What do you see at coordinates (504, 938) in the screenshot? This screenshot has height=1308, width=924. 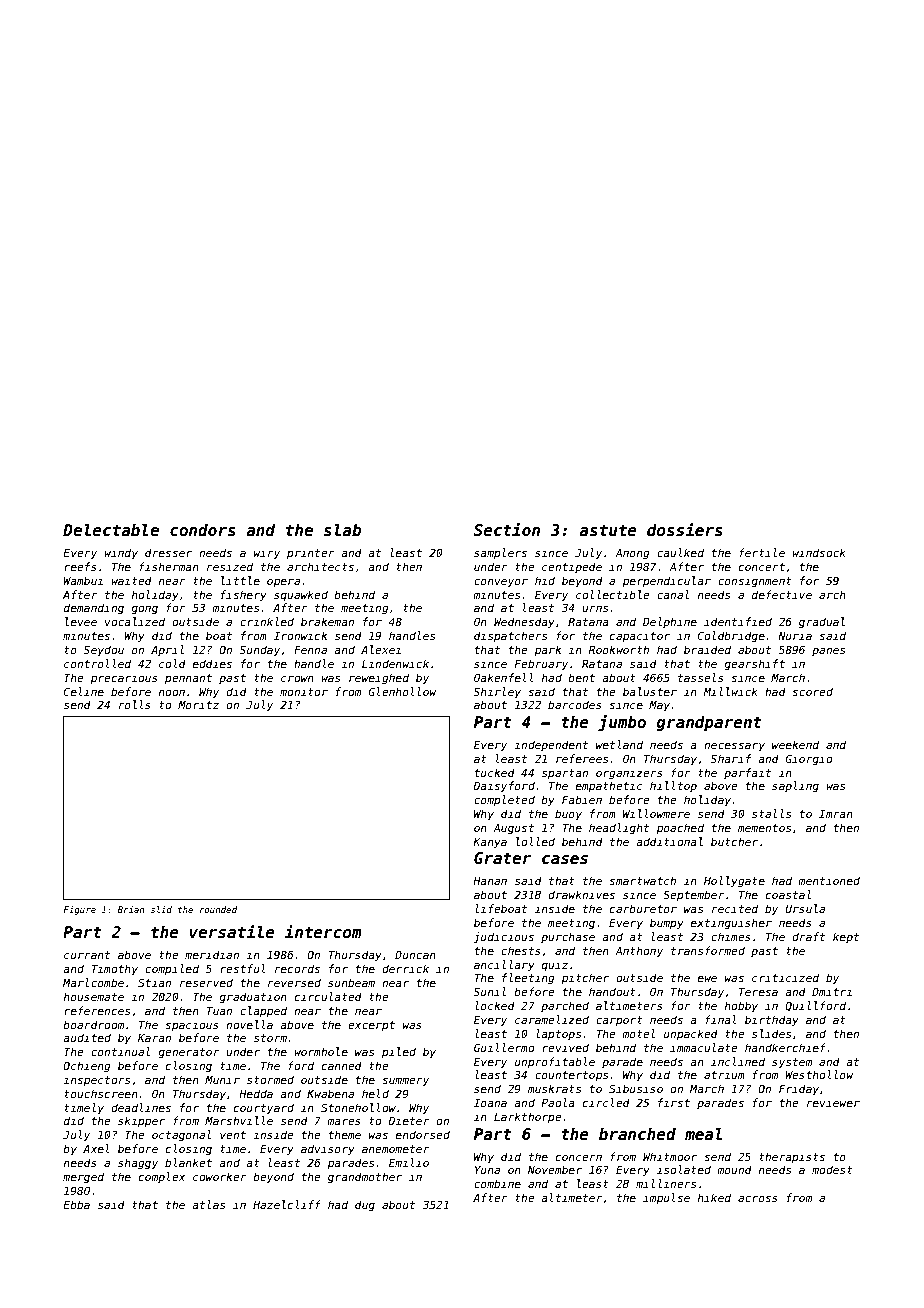 I see `judicious` at bounding box center [504, 938].
